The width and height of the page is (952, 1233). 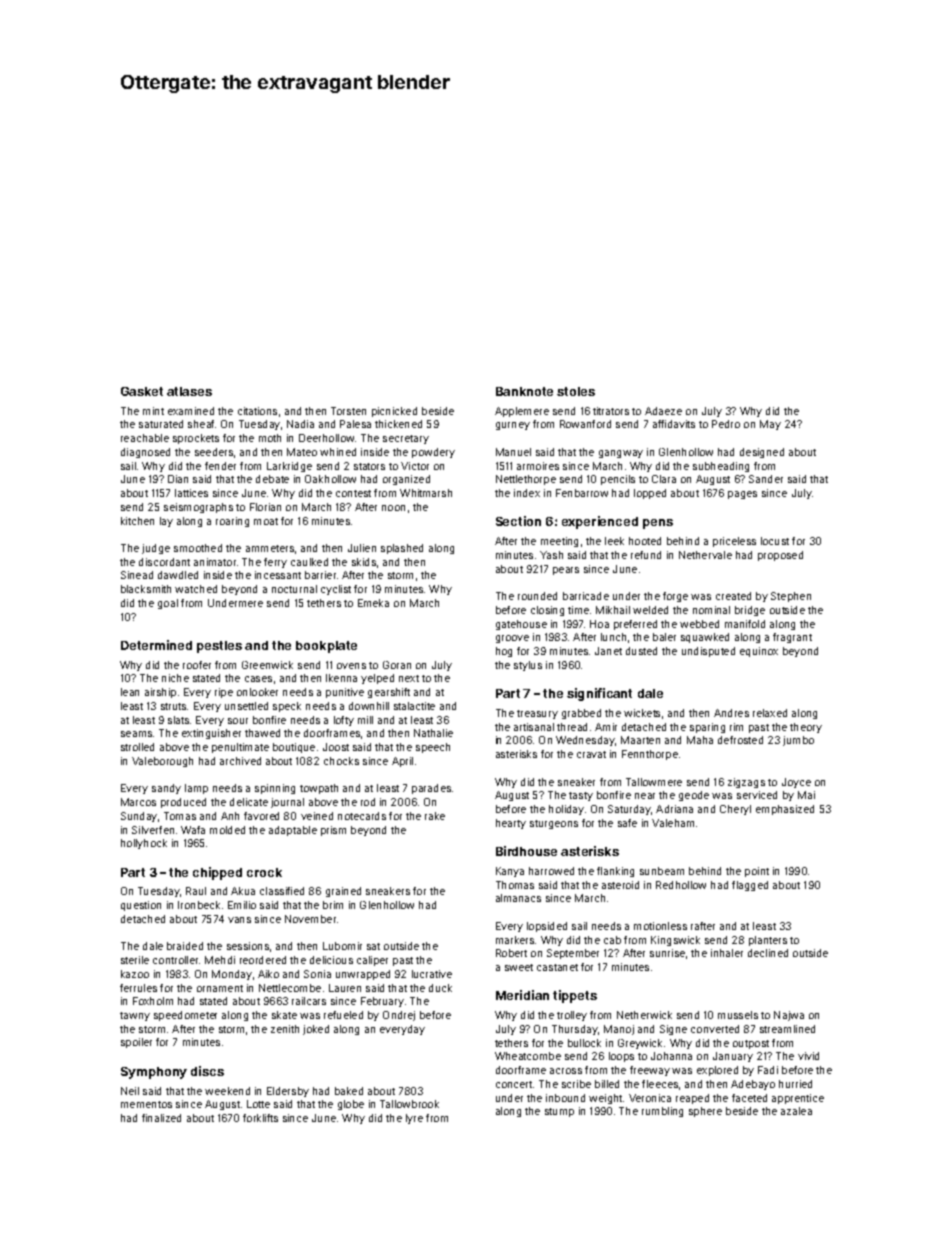 What do you see at coordinates (808, 1056) in the page?
I see `vivid` at bounding box center [808, 1056].
